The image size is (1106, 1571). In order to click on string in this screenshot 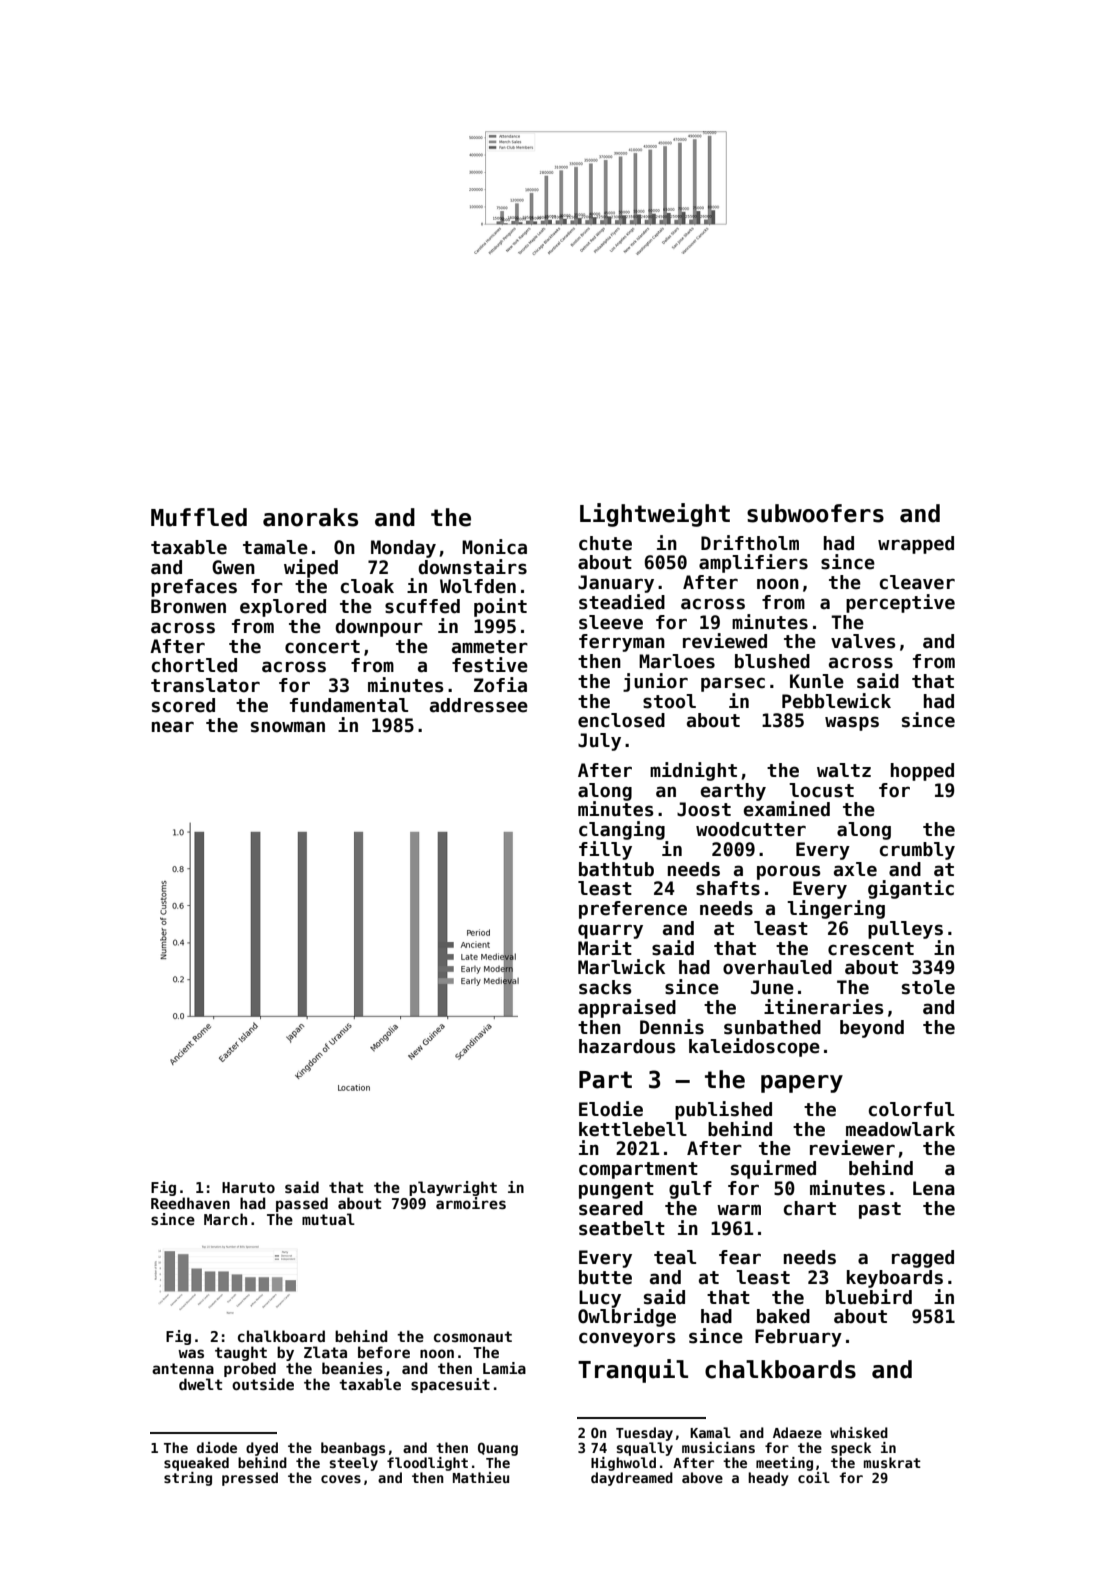, I will do `click(188, 1479)`.
